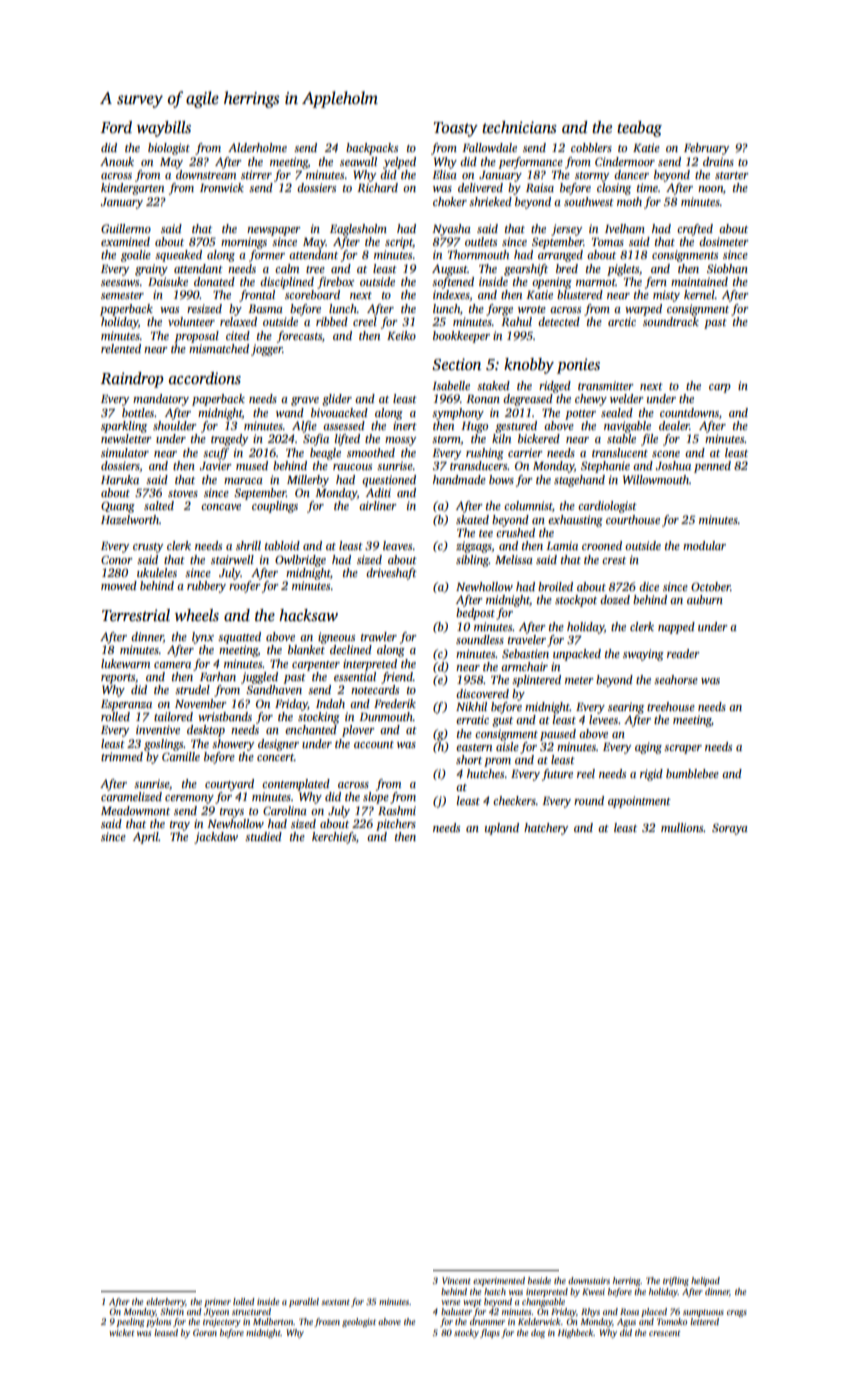 This screenshot has height=1400, width=849. Describe the element at coordinates (676, 679) in the screenshot. I see `seahorse` at that location.
